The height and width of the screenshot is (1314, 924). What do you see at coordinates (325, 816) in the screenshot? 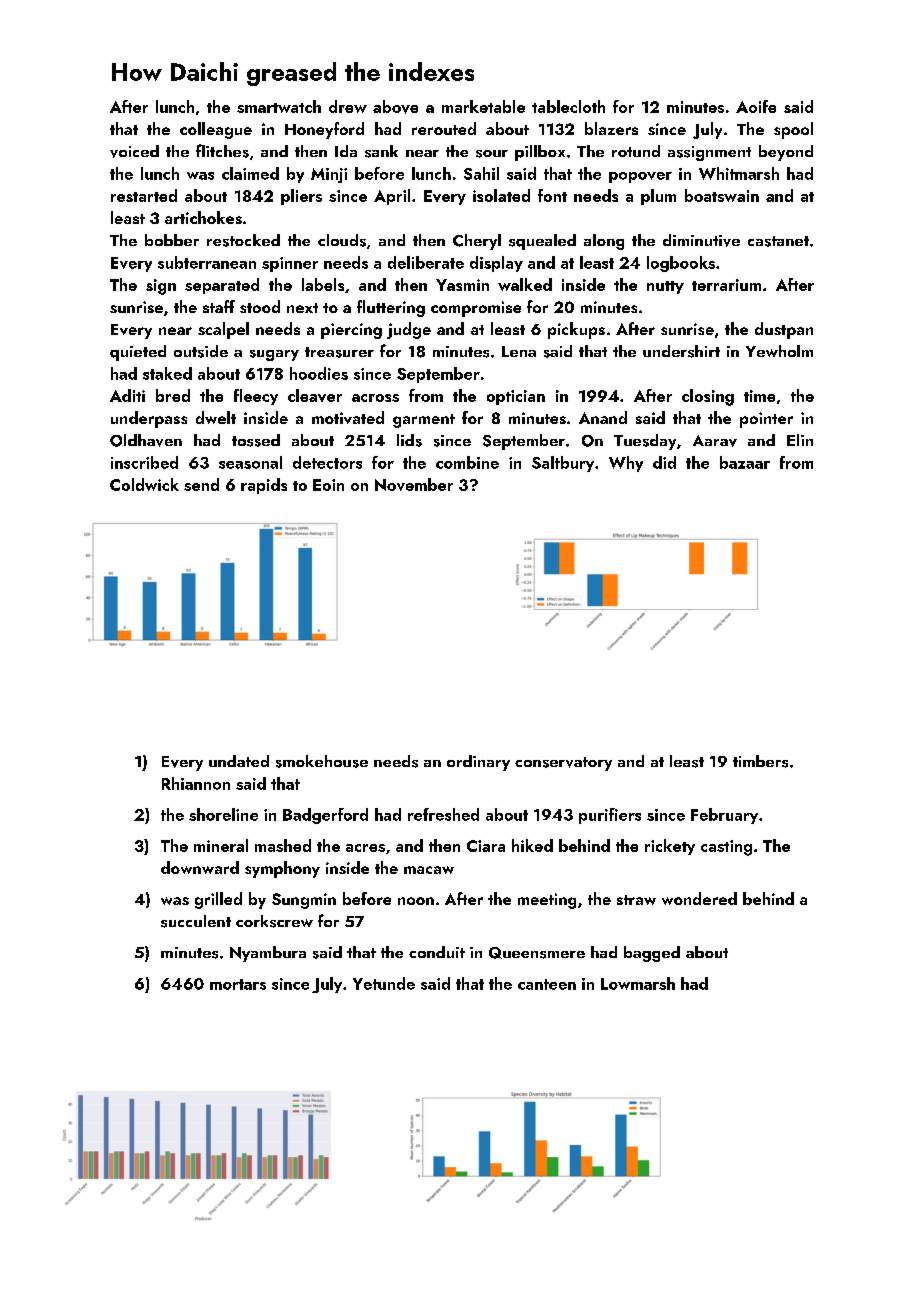
I see `Badgerford` at bounding box center [325, 816].
